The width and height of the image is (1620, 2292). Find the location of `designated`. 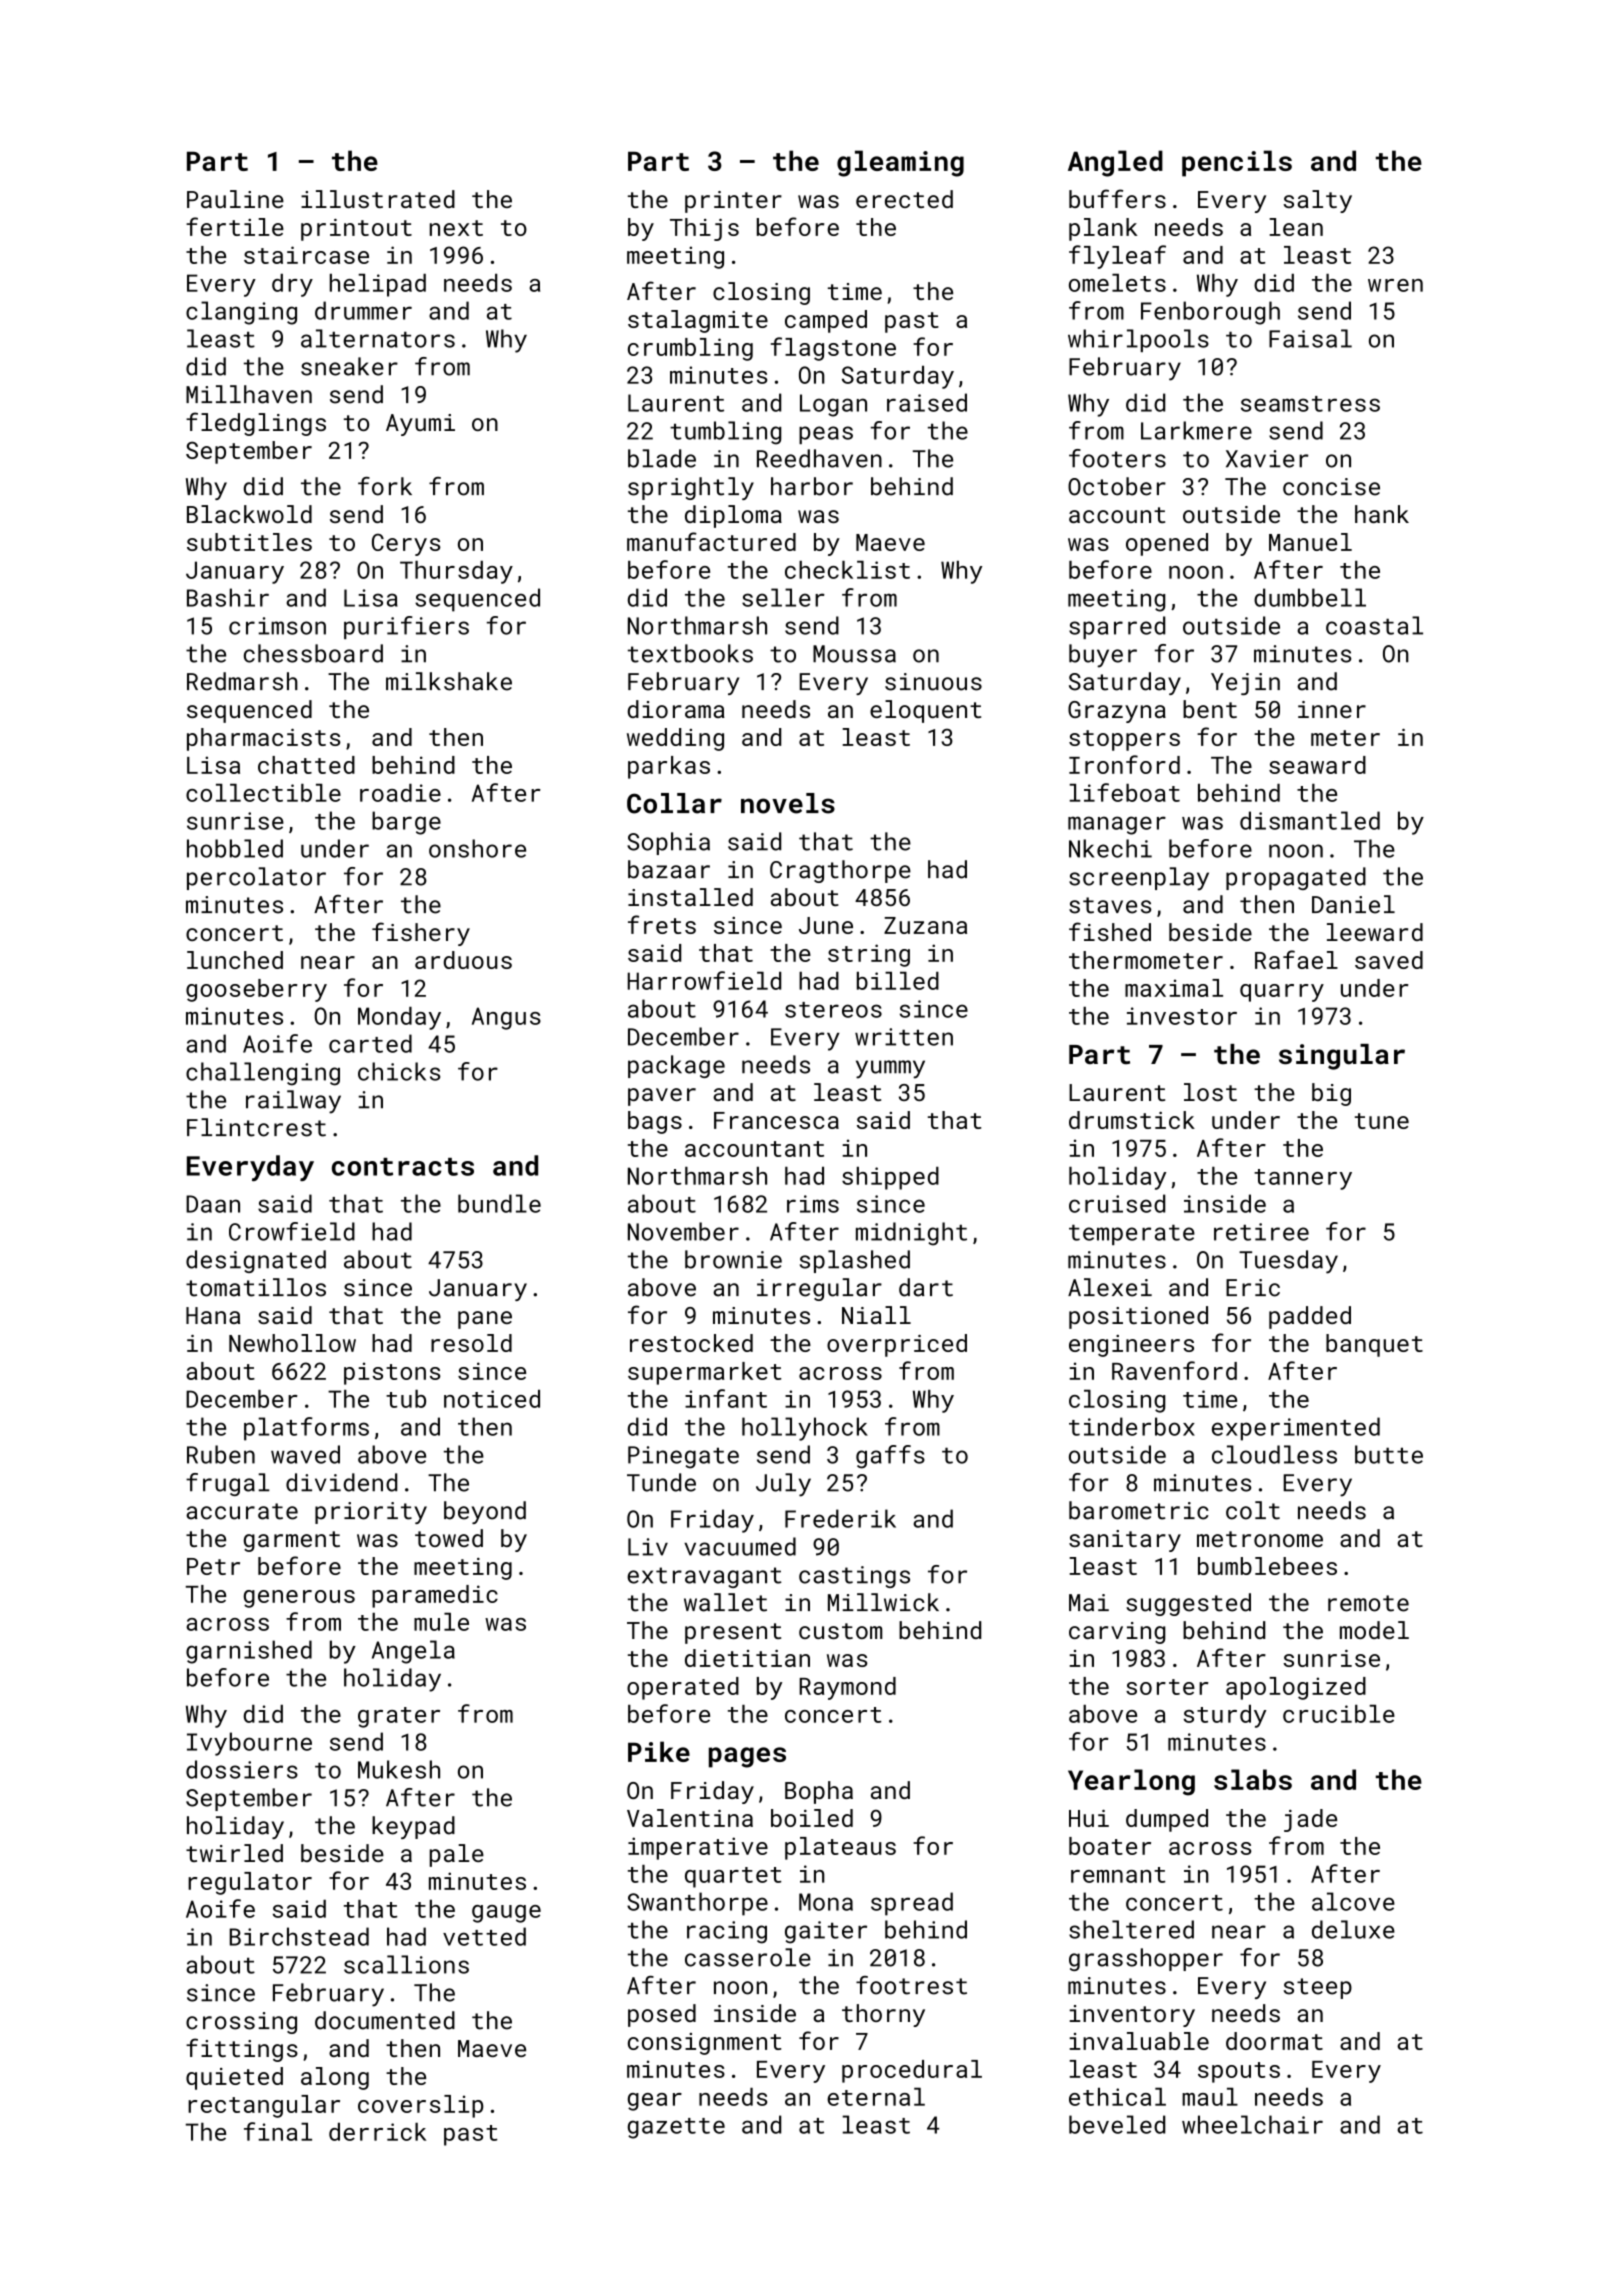

designated is located at coordinates (256, 1261).
